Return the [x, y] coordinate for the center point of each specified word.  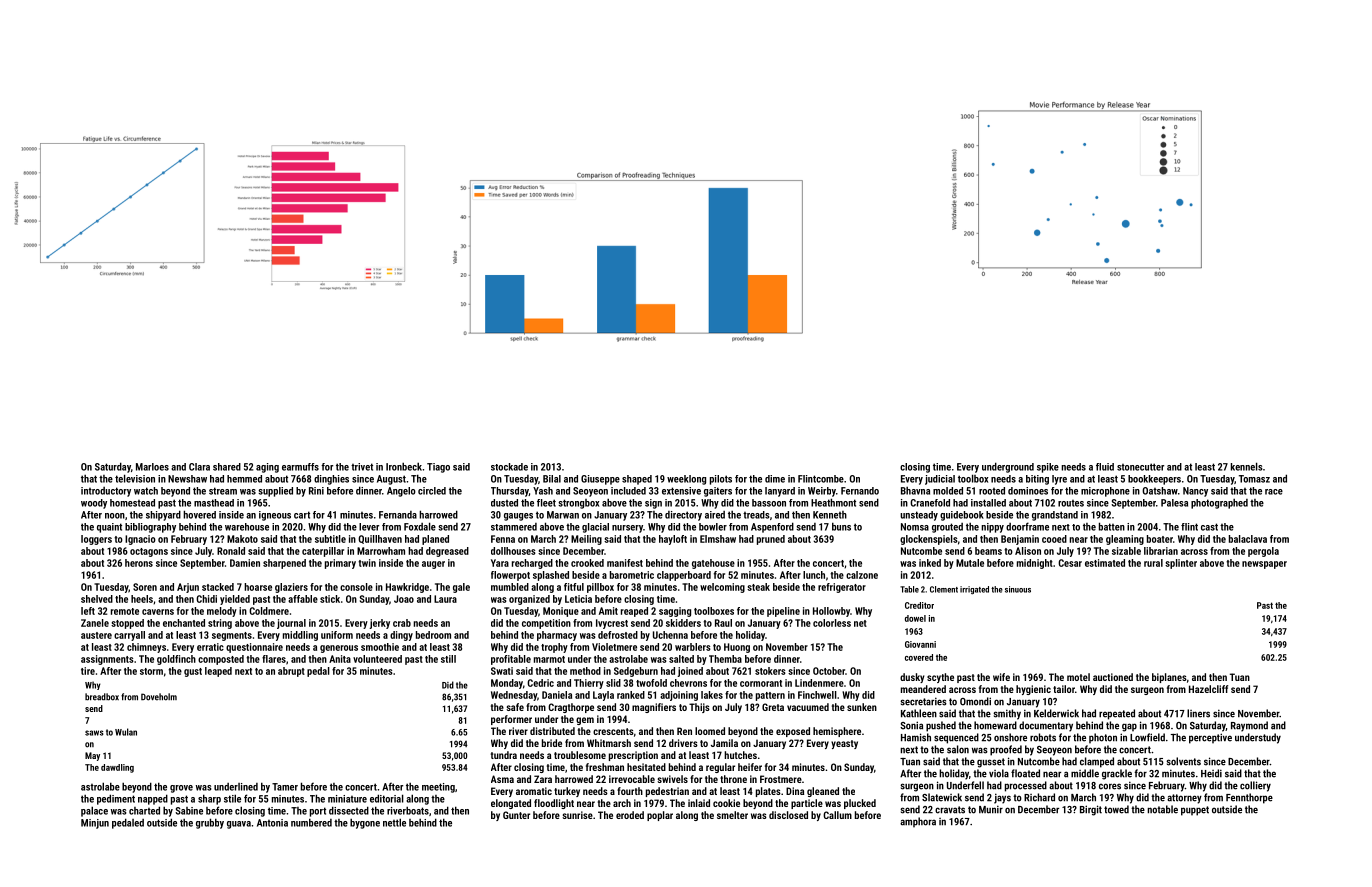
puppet [1195, 811]
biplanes [1169, 678]
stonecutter [1140, 467]
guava [239, 825]
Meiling [586, 540]
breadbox [102, 697]
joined [690, 672]
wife [1001, 677]
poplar [660, 816]
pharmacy [557, 636]
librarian [1161, 551]
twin [367, 563]
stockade [509, 467]
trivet [362, 467]
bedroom [433, 635]
